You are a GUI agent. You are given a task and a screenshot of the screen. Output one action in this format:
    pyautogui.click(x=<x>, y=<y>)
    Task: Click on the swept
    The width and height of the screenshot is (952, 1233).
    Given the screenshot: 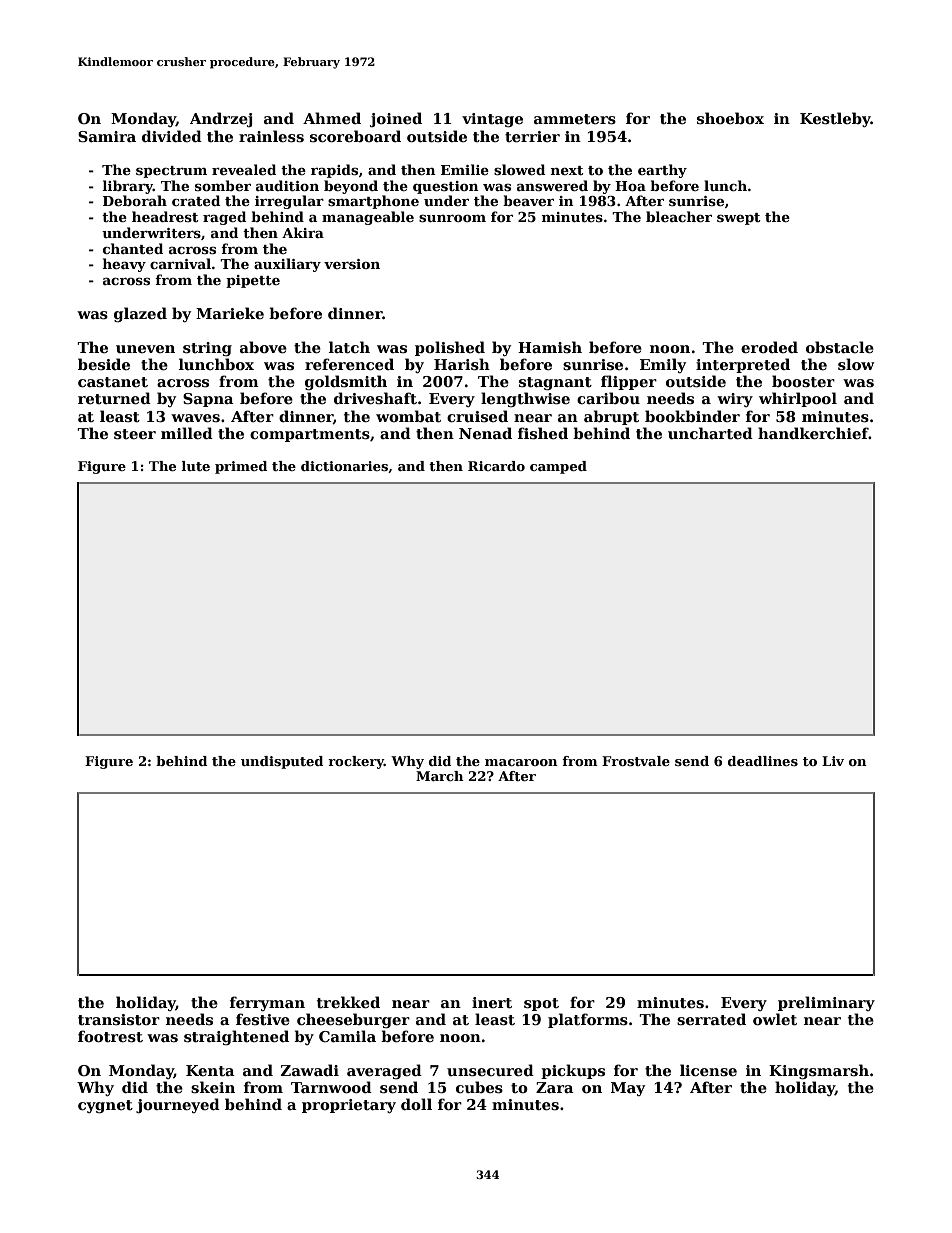 What is the action you would take?
    pyautogui.click(x=738, y=219)
